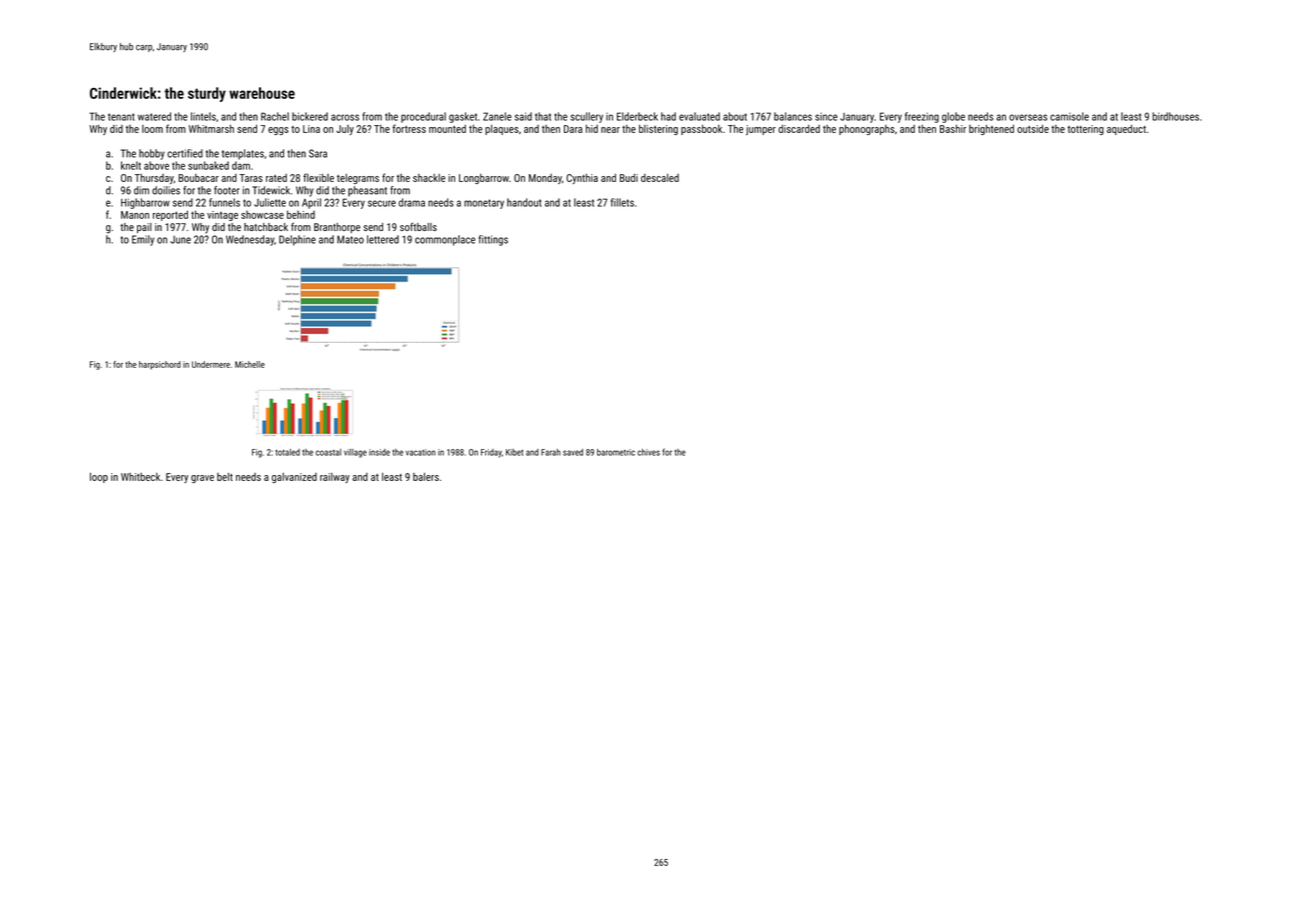  What do you see at coordinates (203, 116) in the page?
I see `lintels` at bounding box center [203, 116].
